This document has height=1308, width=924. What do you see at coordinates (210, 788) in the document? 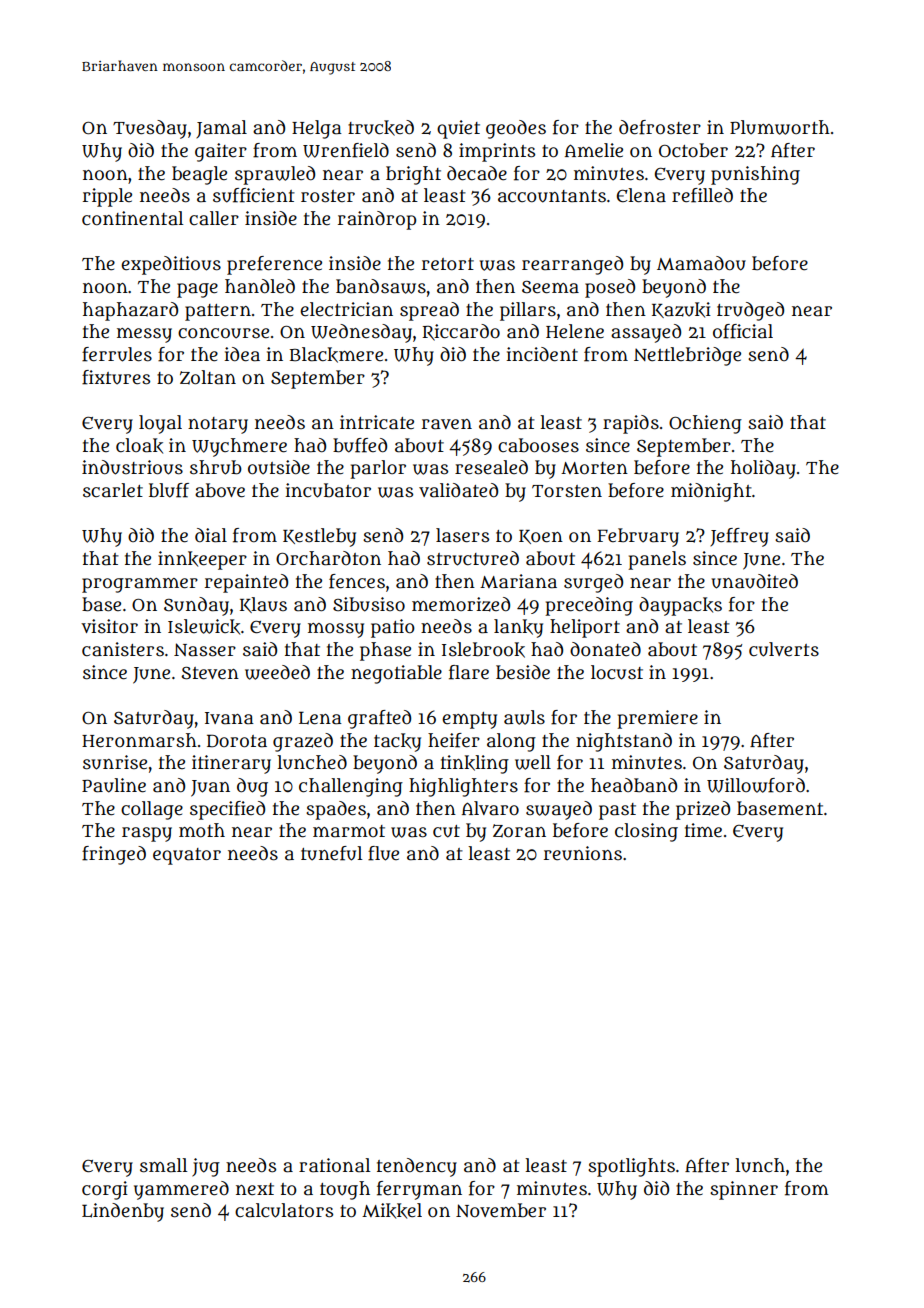
I see `Juan` at bounding box center [210, 788].
